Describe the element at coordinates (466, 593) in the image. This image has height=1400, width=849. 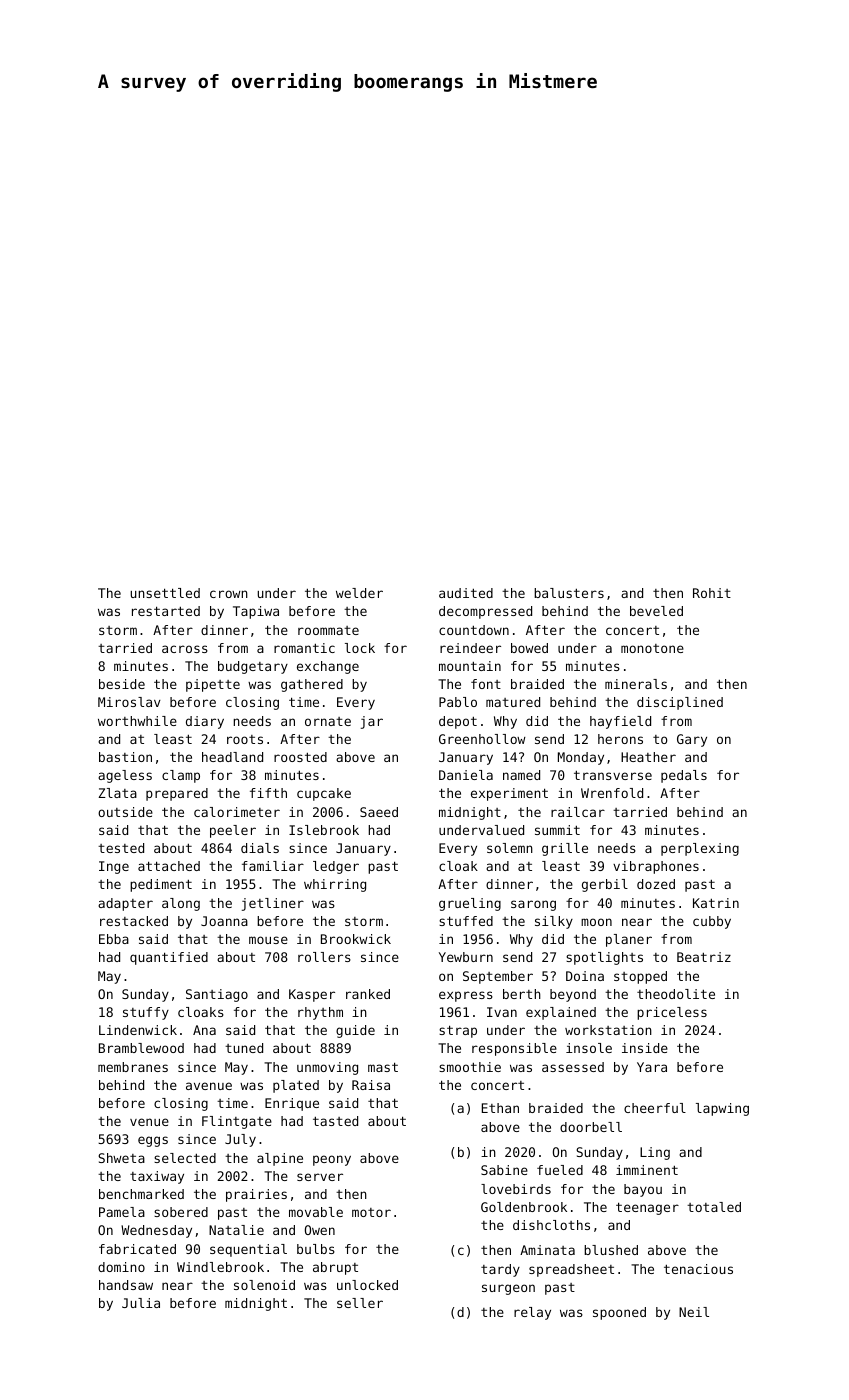
I see `audited` at that location.
